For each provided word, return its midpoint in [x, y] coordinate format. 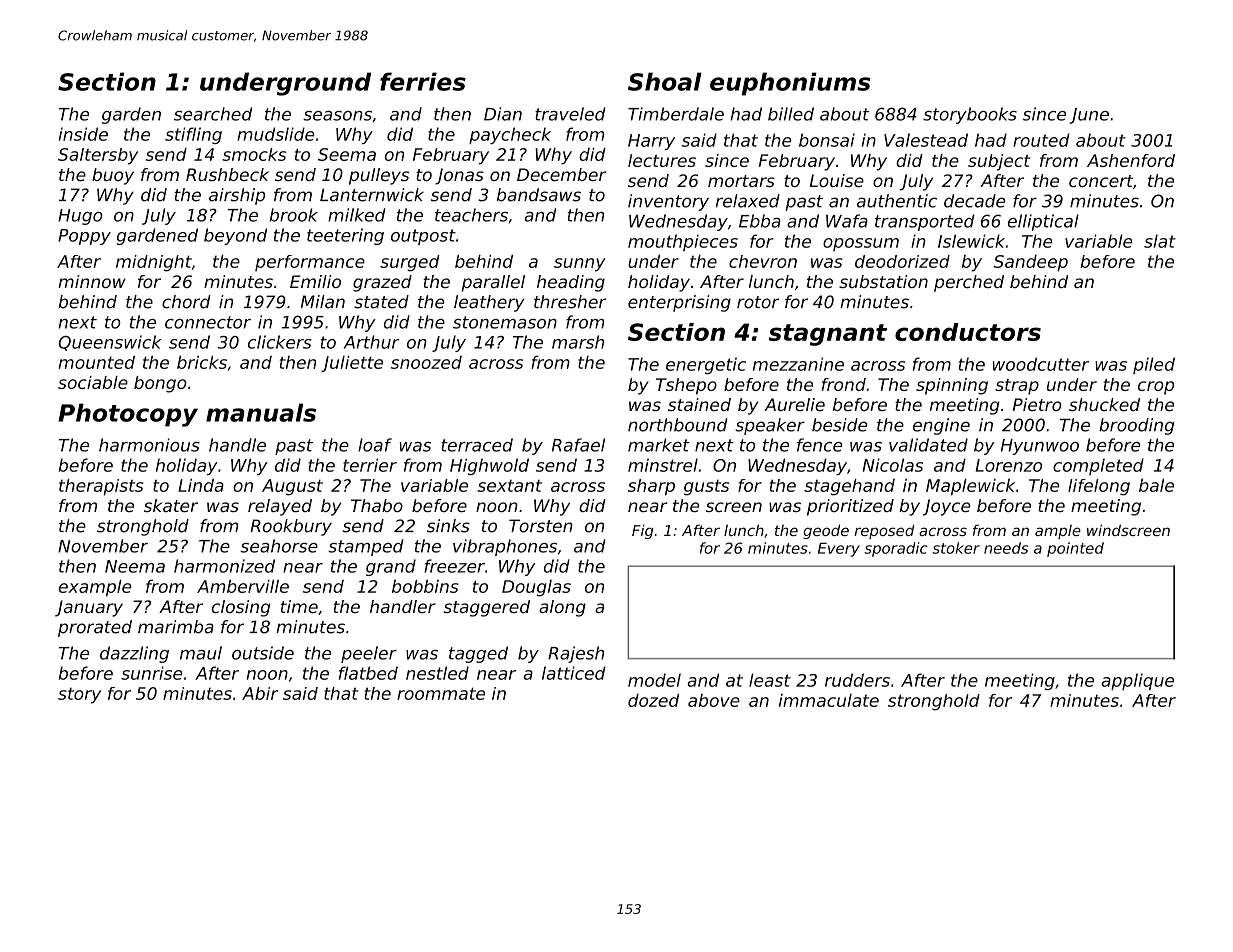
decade [975, 201]
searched [213, 114]
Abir [260, 693]
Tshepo [686, 386]
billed [791, 114]
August [292, 487]
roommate [441, 693]
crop [1156, 388]
